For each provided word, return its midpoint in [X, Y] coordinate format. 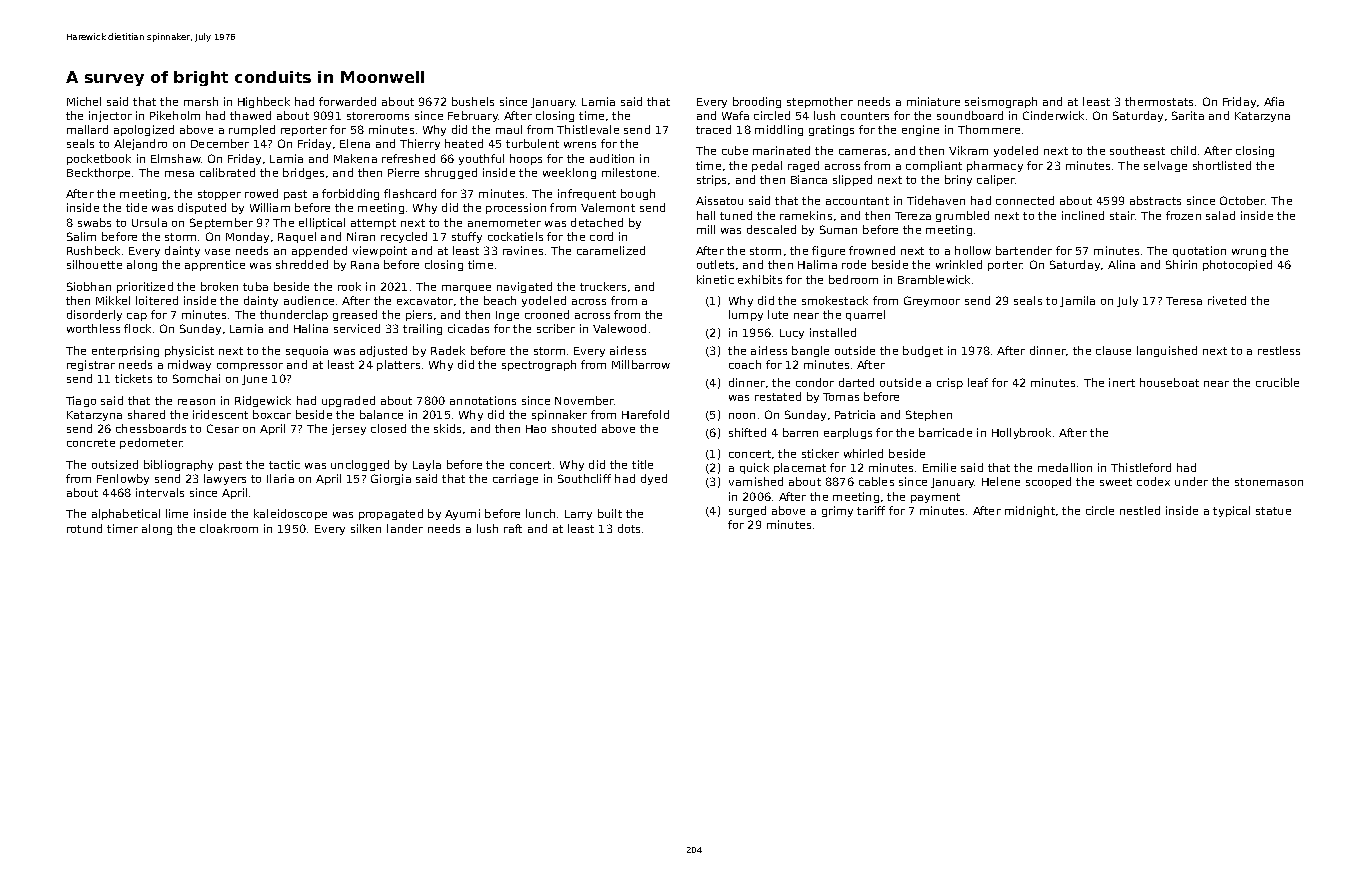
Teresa [1184, 301]
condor [815, 382]
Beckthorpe [98, 173]
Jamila [1077, 301]
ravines [523, 250]
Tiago [81, 401]
